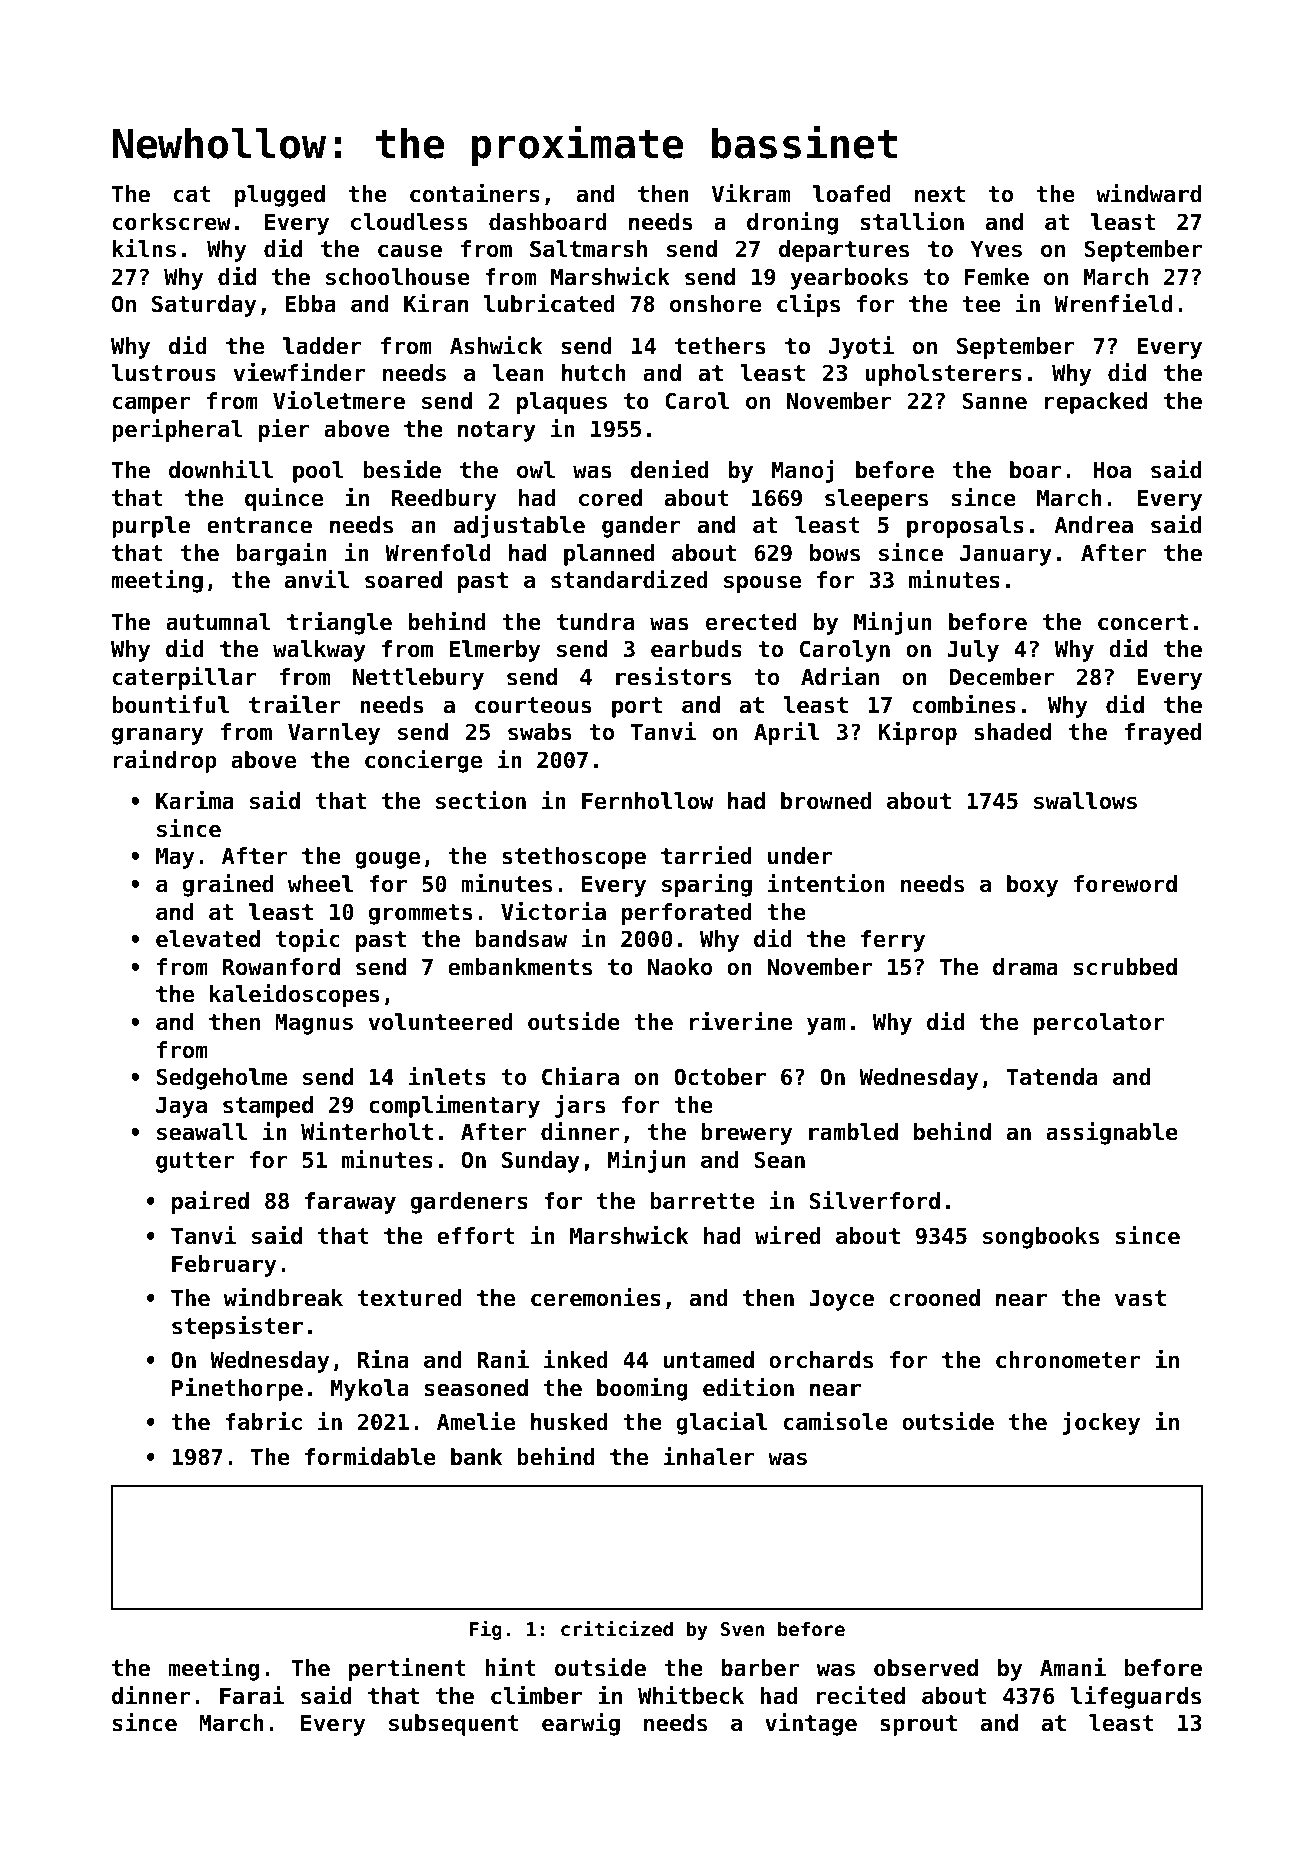  Describe the element at coordinates (875, 1200) in the screenshot. I see `Silverford` at that location.
